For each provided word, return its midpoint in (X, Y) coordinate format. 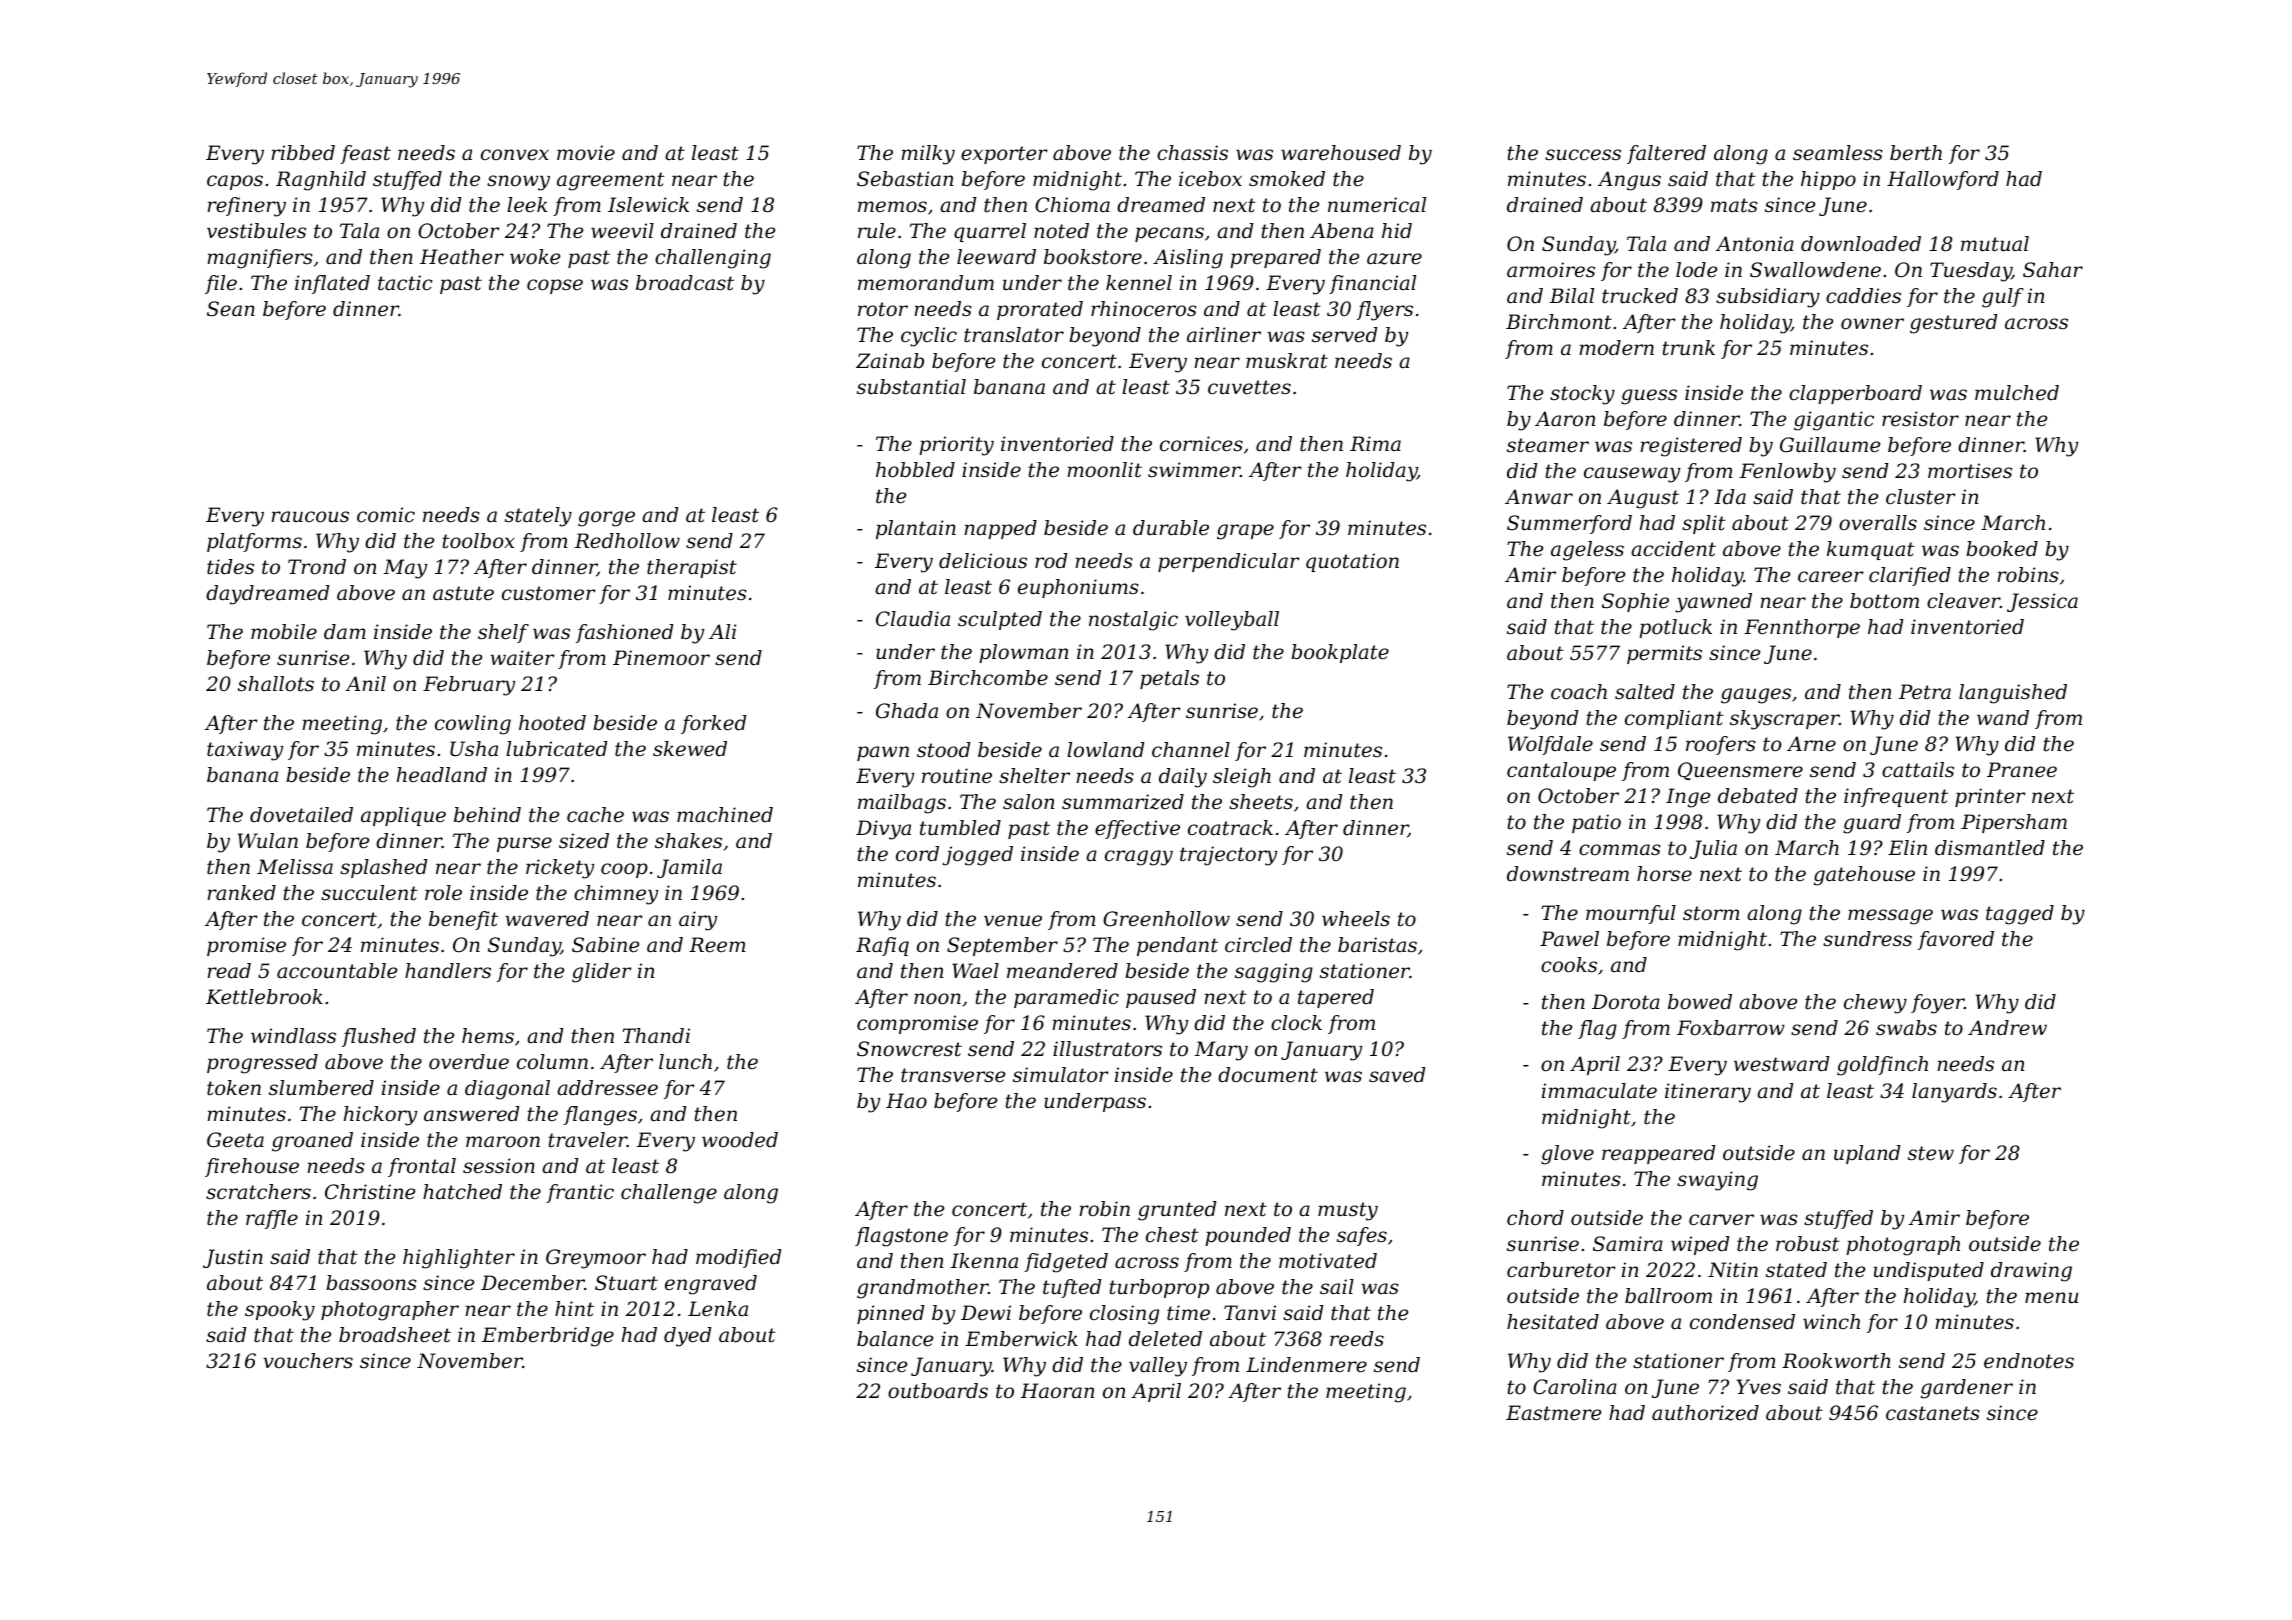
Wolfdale (1550, 745)
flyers (1385, 311)
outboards (938, 1391)
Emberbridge (548, 1337)
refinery (246, 207)
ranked (241, 893)
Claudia (913, 619)
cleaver (1963, 601)
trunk (1688, 347)
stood (943, 750)
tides (230, 567)
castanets (1933, 1413)
